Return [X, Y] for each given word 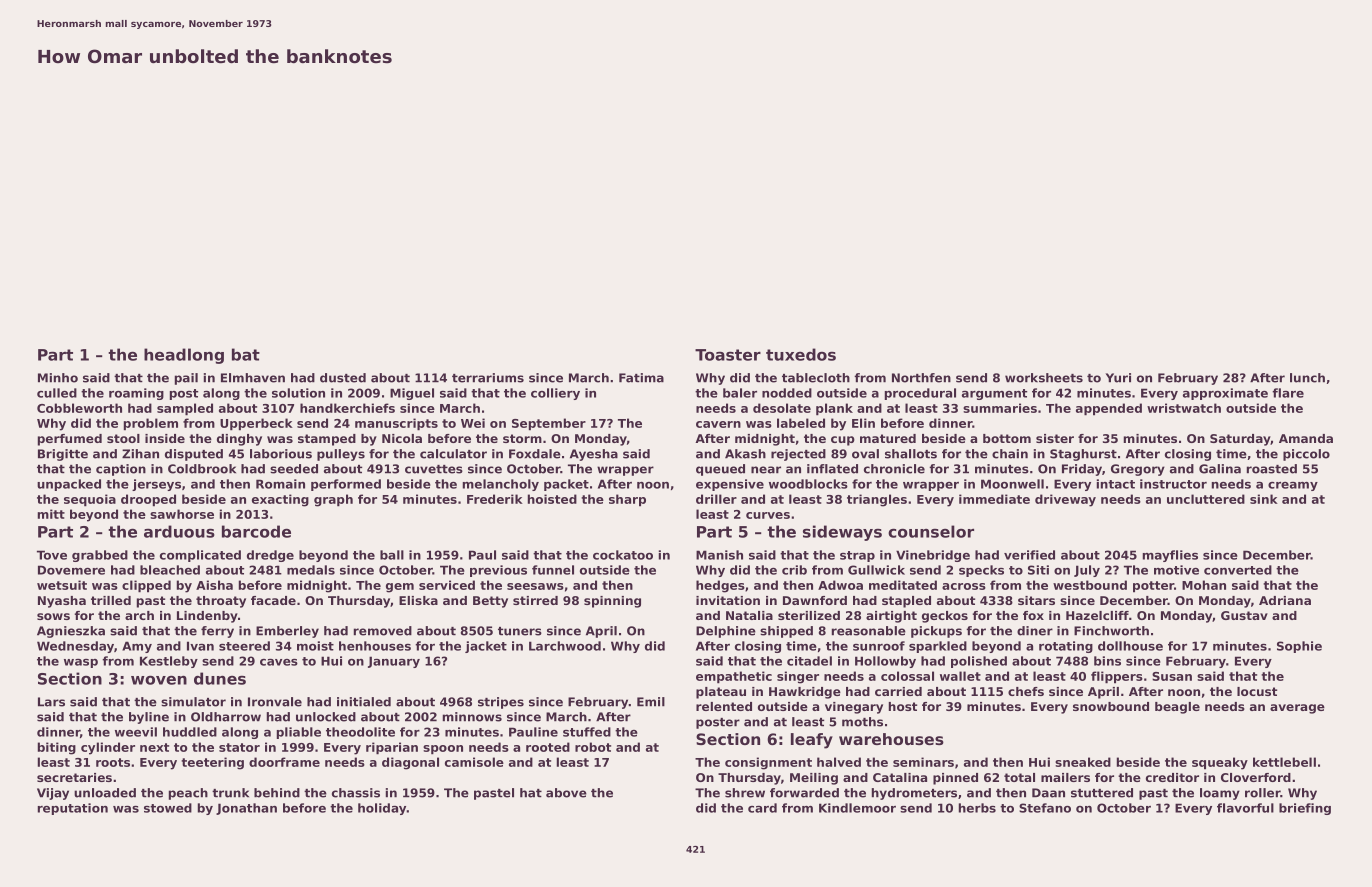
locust [1257, 691]
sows [53, 616]
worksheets [1044, 378]
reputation [73, 809]
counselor [931, 531]
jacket [486, 647]
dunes [220, 678]
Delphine [726, 632]
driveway [1065, 500]
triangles [877, 500]
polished [979, 662]
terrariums [488, 378]
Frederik [495, 499]
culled [57, 393]
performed [346, 485]
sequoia [90, 500]
